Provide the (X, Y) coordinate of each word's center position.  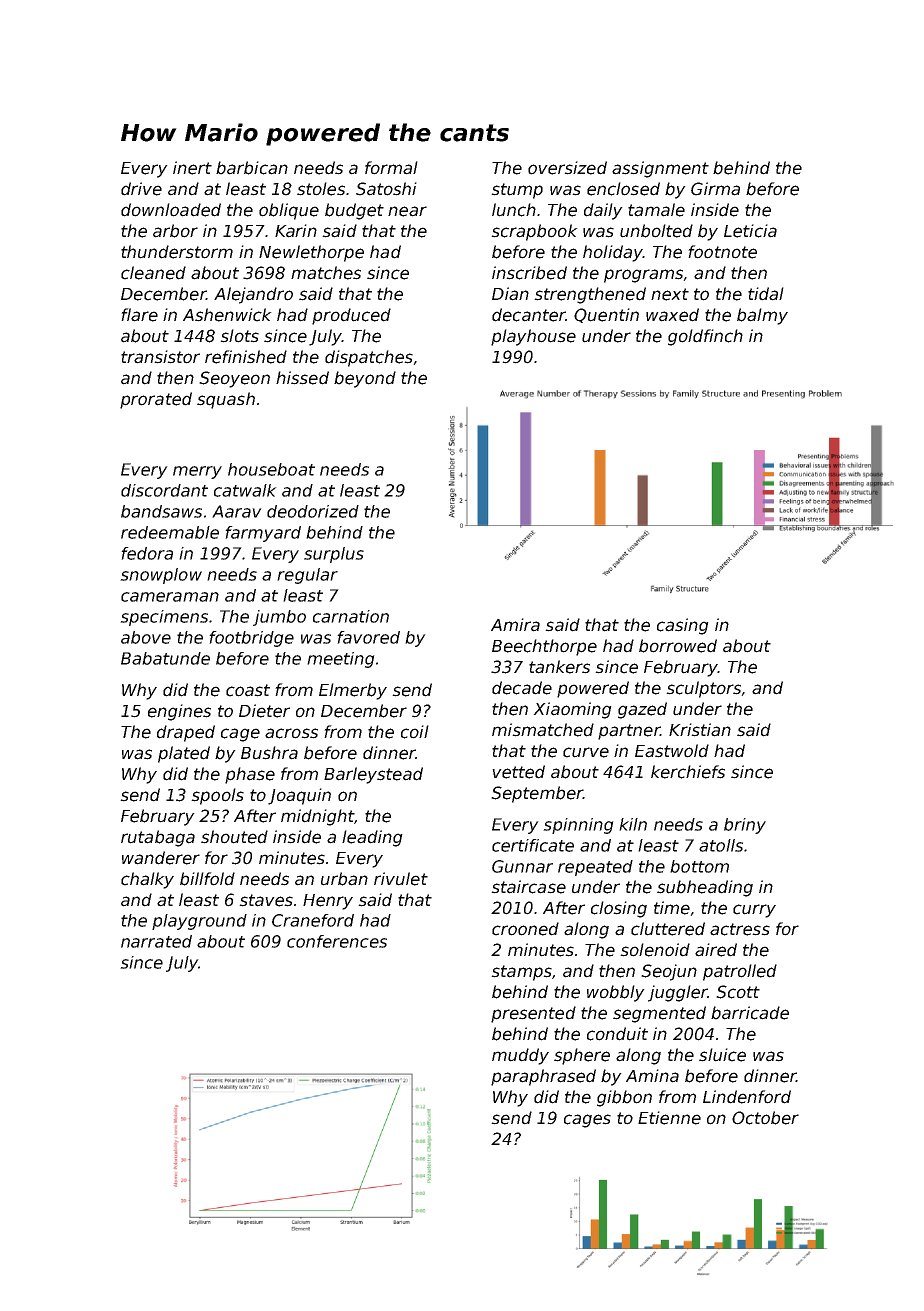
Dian (510, 294)
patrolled (740, 972)
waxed (672, 315)
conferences (337, 941)
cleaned (153, 273)
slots (239, 336)
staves (266, 900)
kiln (633, 824)
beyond (365, 379)
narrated (156, 941)
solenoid (655, 950)
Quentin (606, 315)
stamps (521, 973)
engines (179, 712)
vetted (518, 772)
